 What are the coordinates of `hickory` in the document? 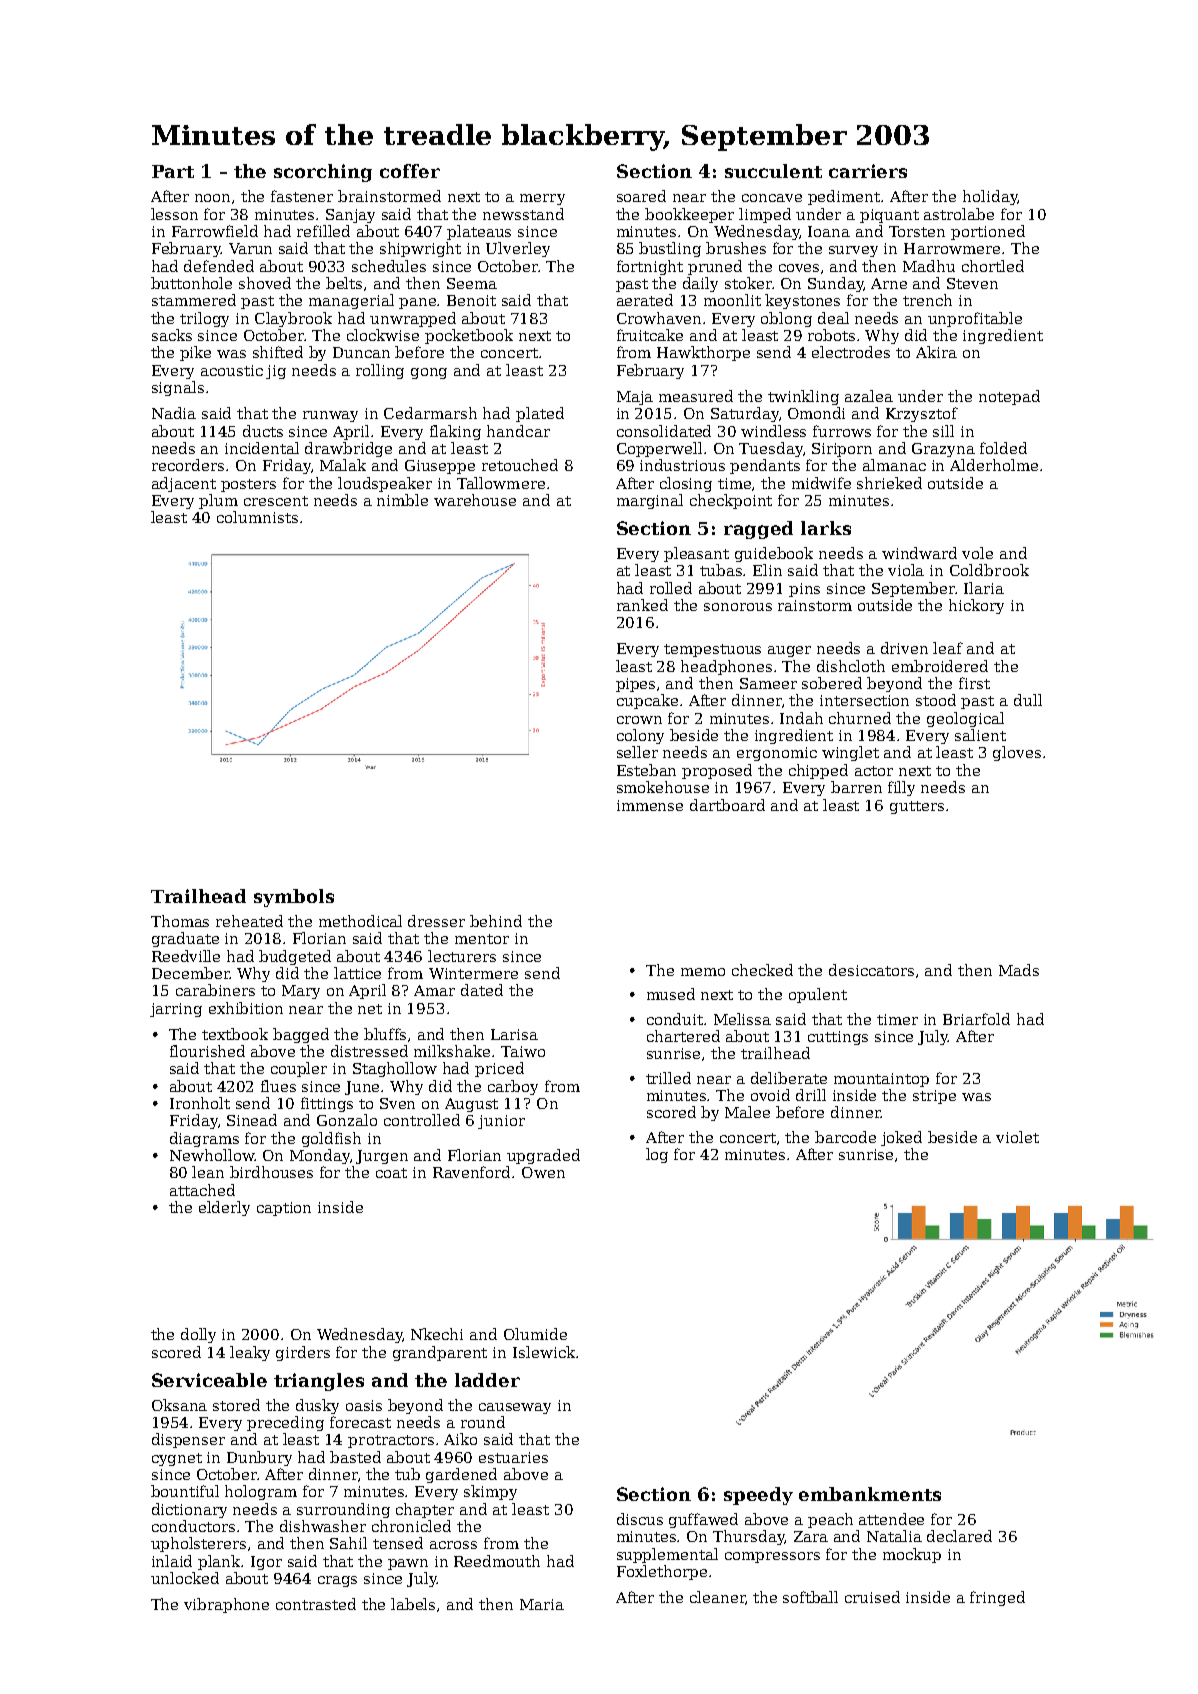 It's located at (976, 606).
